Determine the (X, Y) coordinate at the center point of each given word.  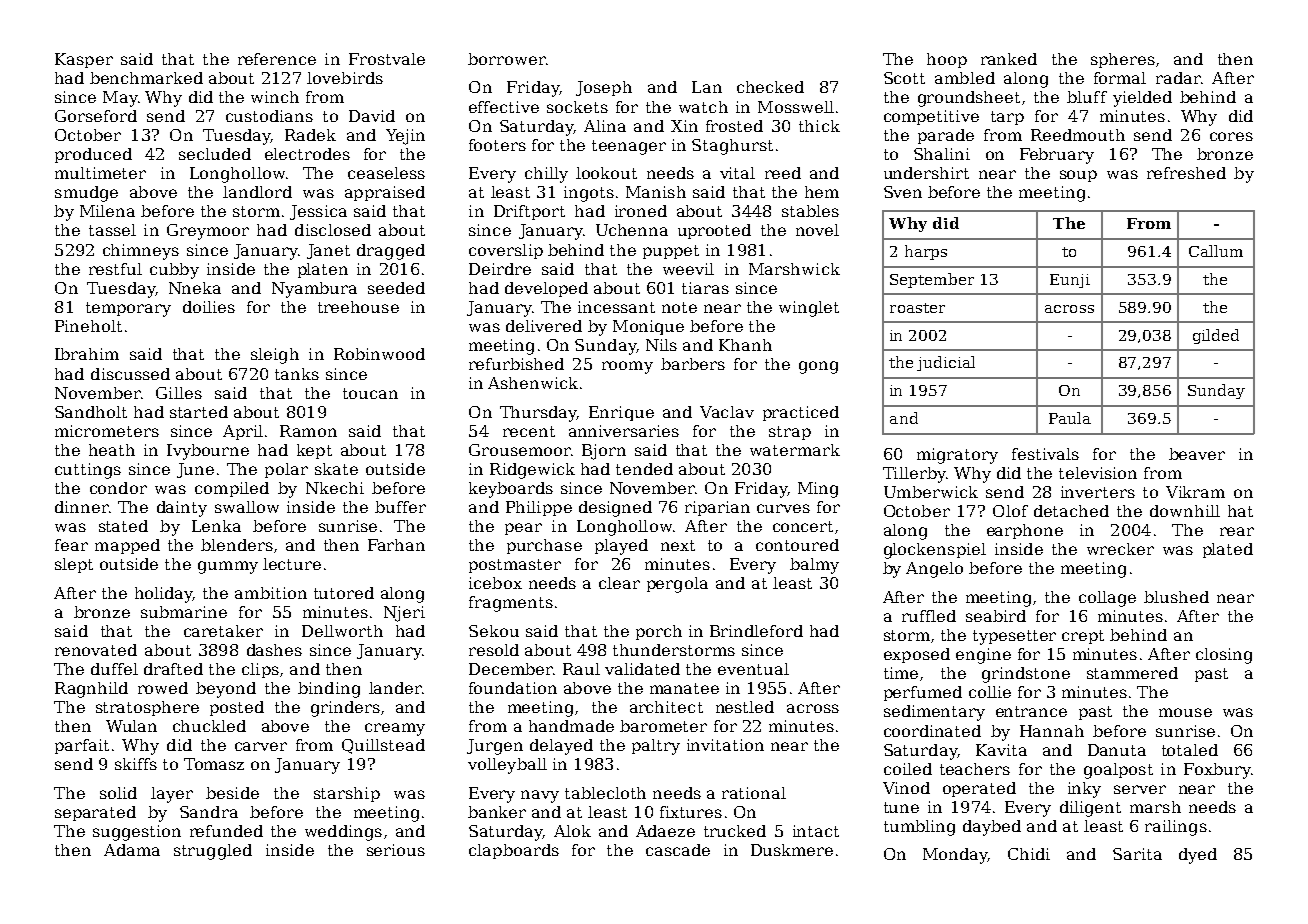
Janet (328, 251)
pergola (677, 585)
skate (336, 469)
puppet (671, 252)
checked (770, 87)
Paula (1070, 418)
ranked (1009, 59)
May (120, 99)
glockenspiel (935, 551)
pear (523, 529)
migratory (957, 456)
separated (95, 813)
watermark (795, 450)
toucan (370, 393)
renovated (96, 650)
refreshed (1186, 173)
